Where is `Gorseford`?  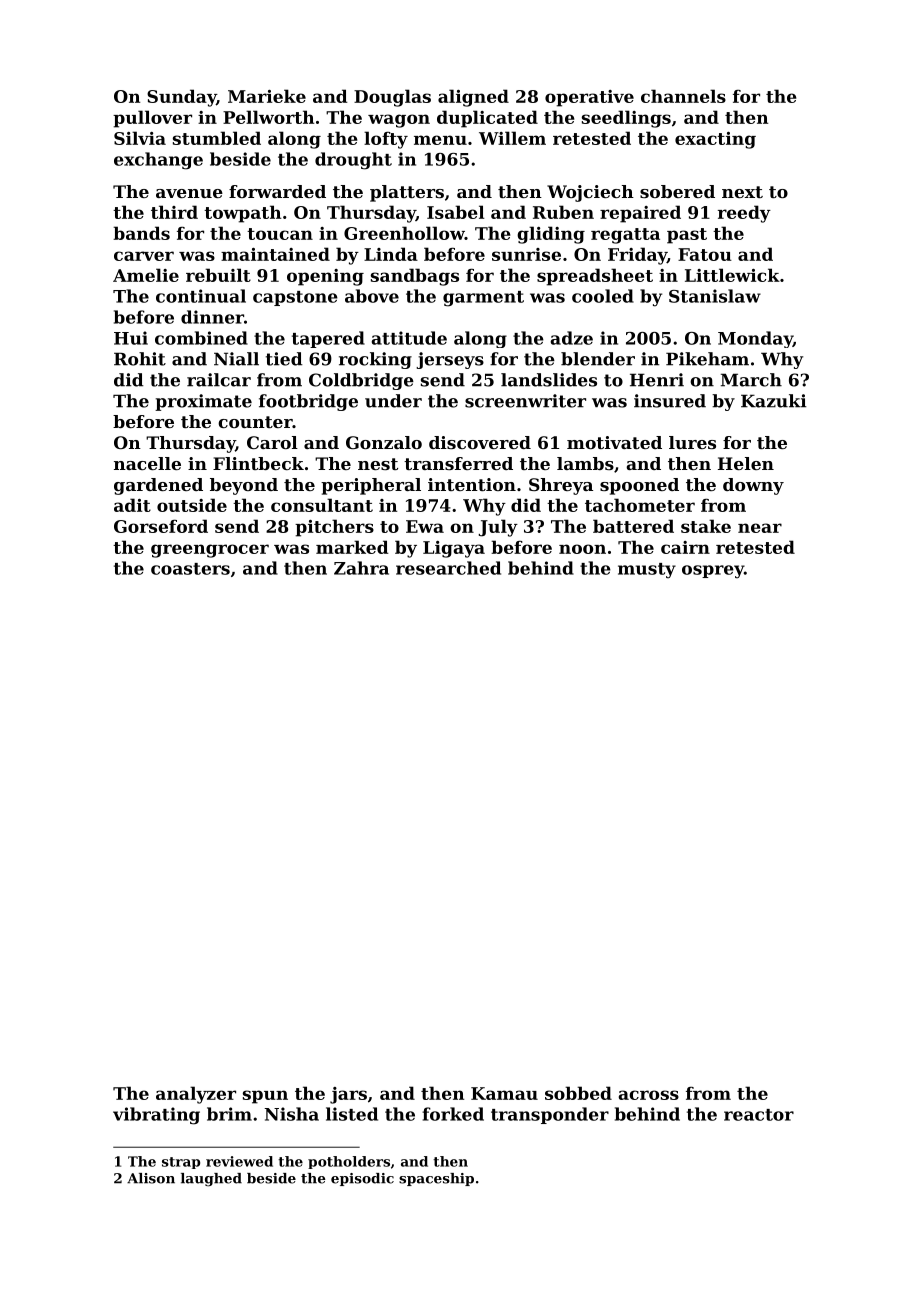
Gorseford is located at coordinates (161, 526).
